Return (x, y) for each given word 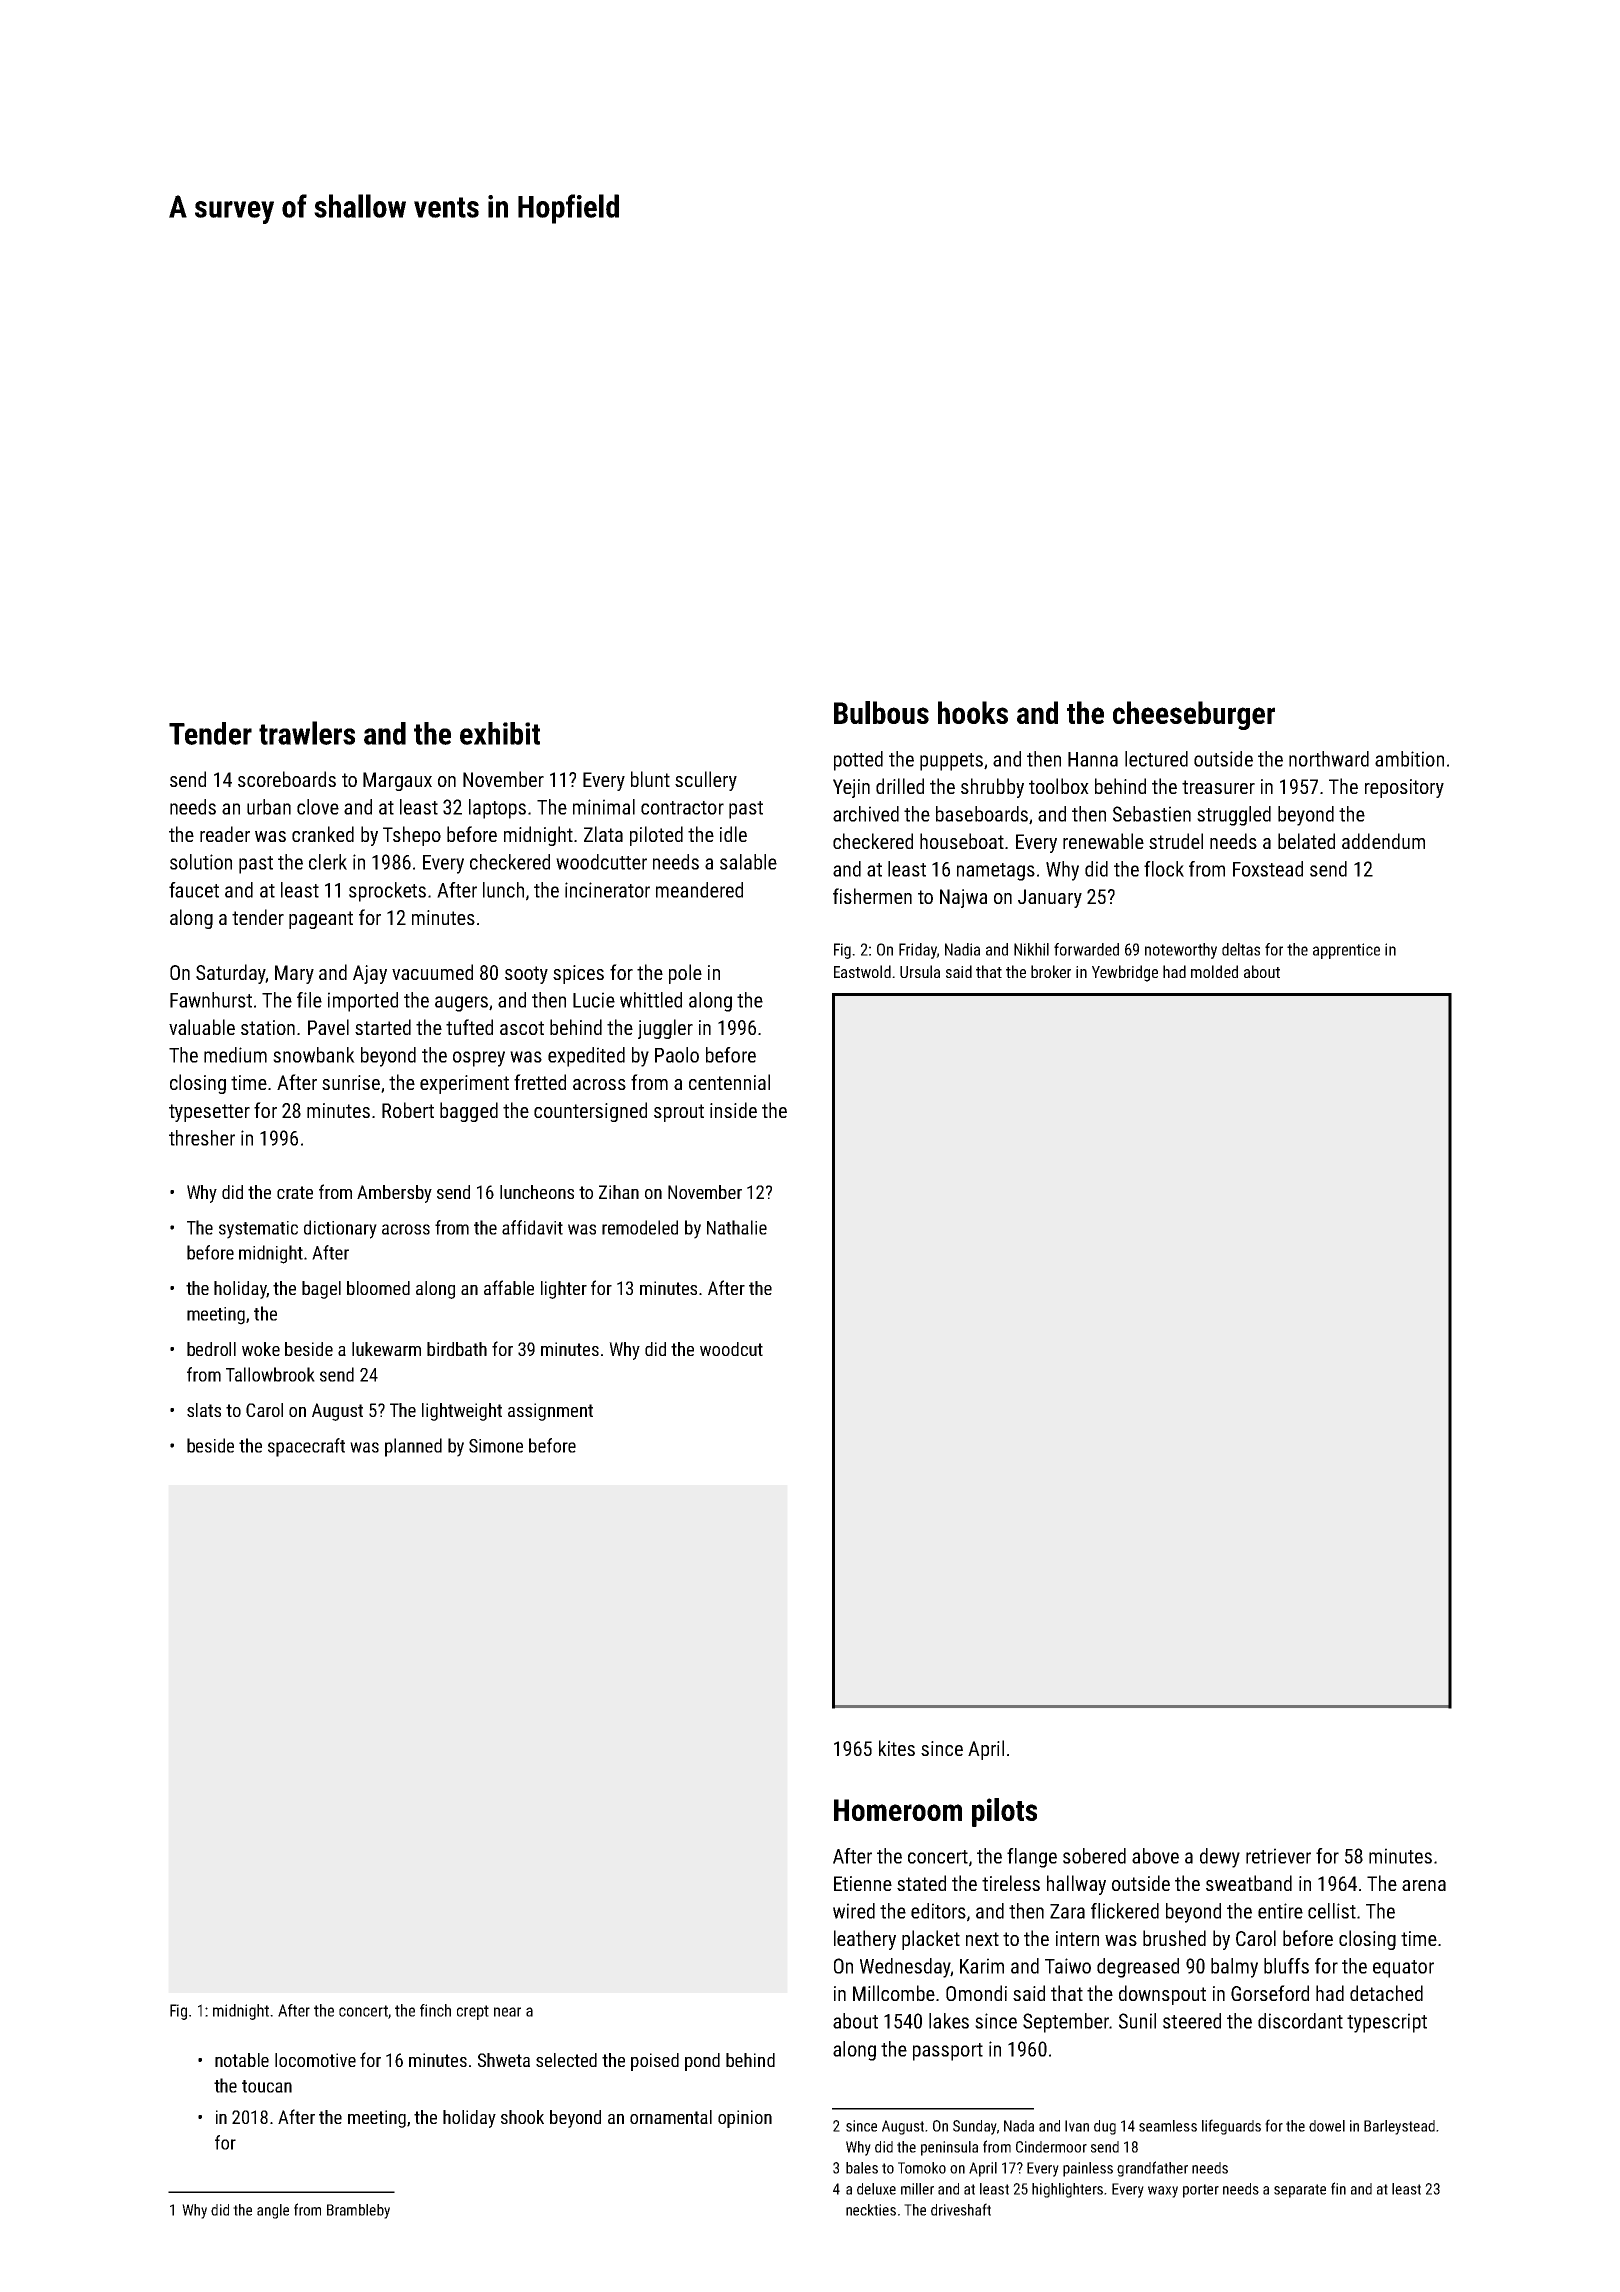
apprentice (1346, 951)
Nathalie (737, 1227)
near (507, 2012)
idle (733, 834)
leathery (865, 1940)
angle (273, 2211)
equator (1403, 1969)
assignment (550, 1412)
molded (1214, 971)
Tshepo (412, 836)
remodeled (640, 1227)
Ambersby (394, 1194)
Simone (496, 1446)
